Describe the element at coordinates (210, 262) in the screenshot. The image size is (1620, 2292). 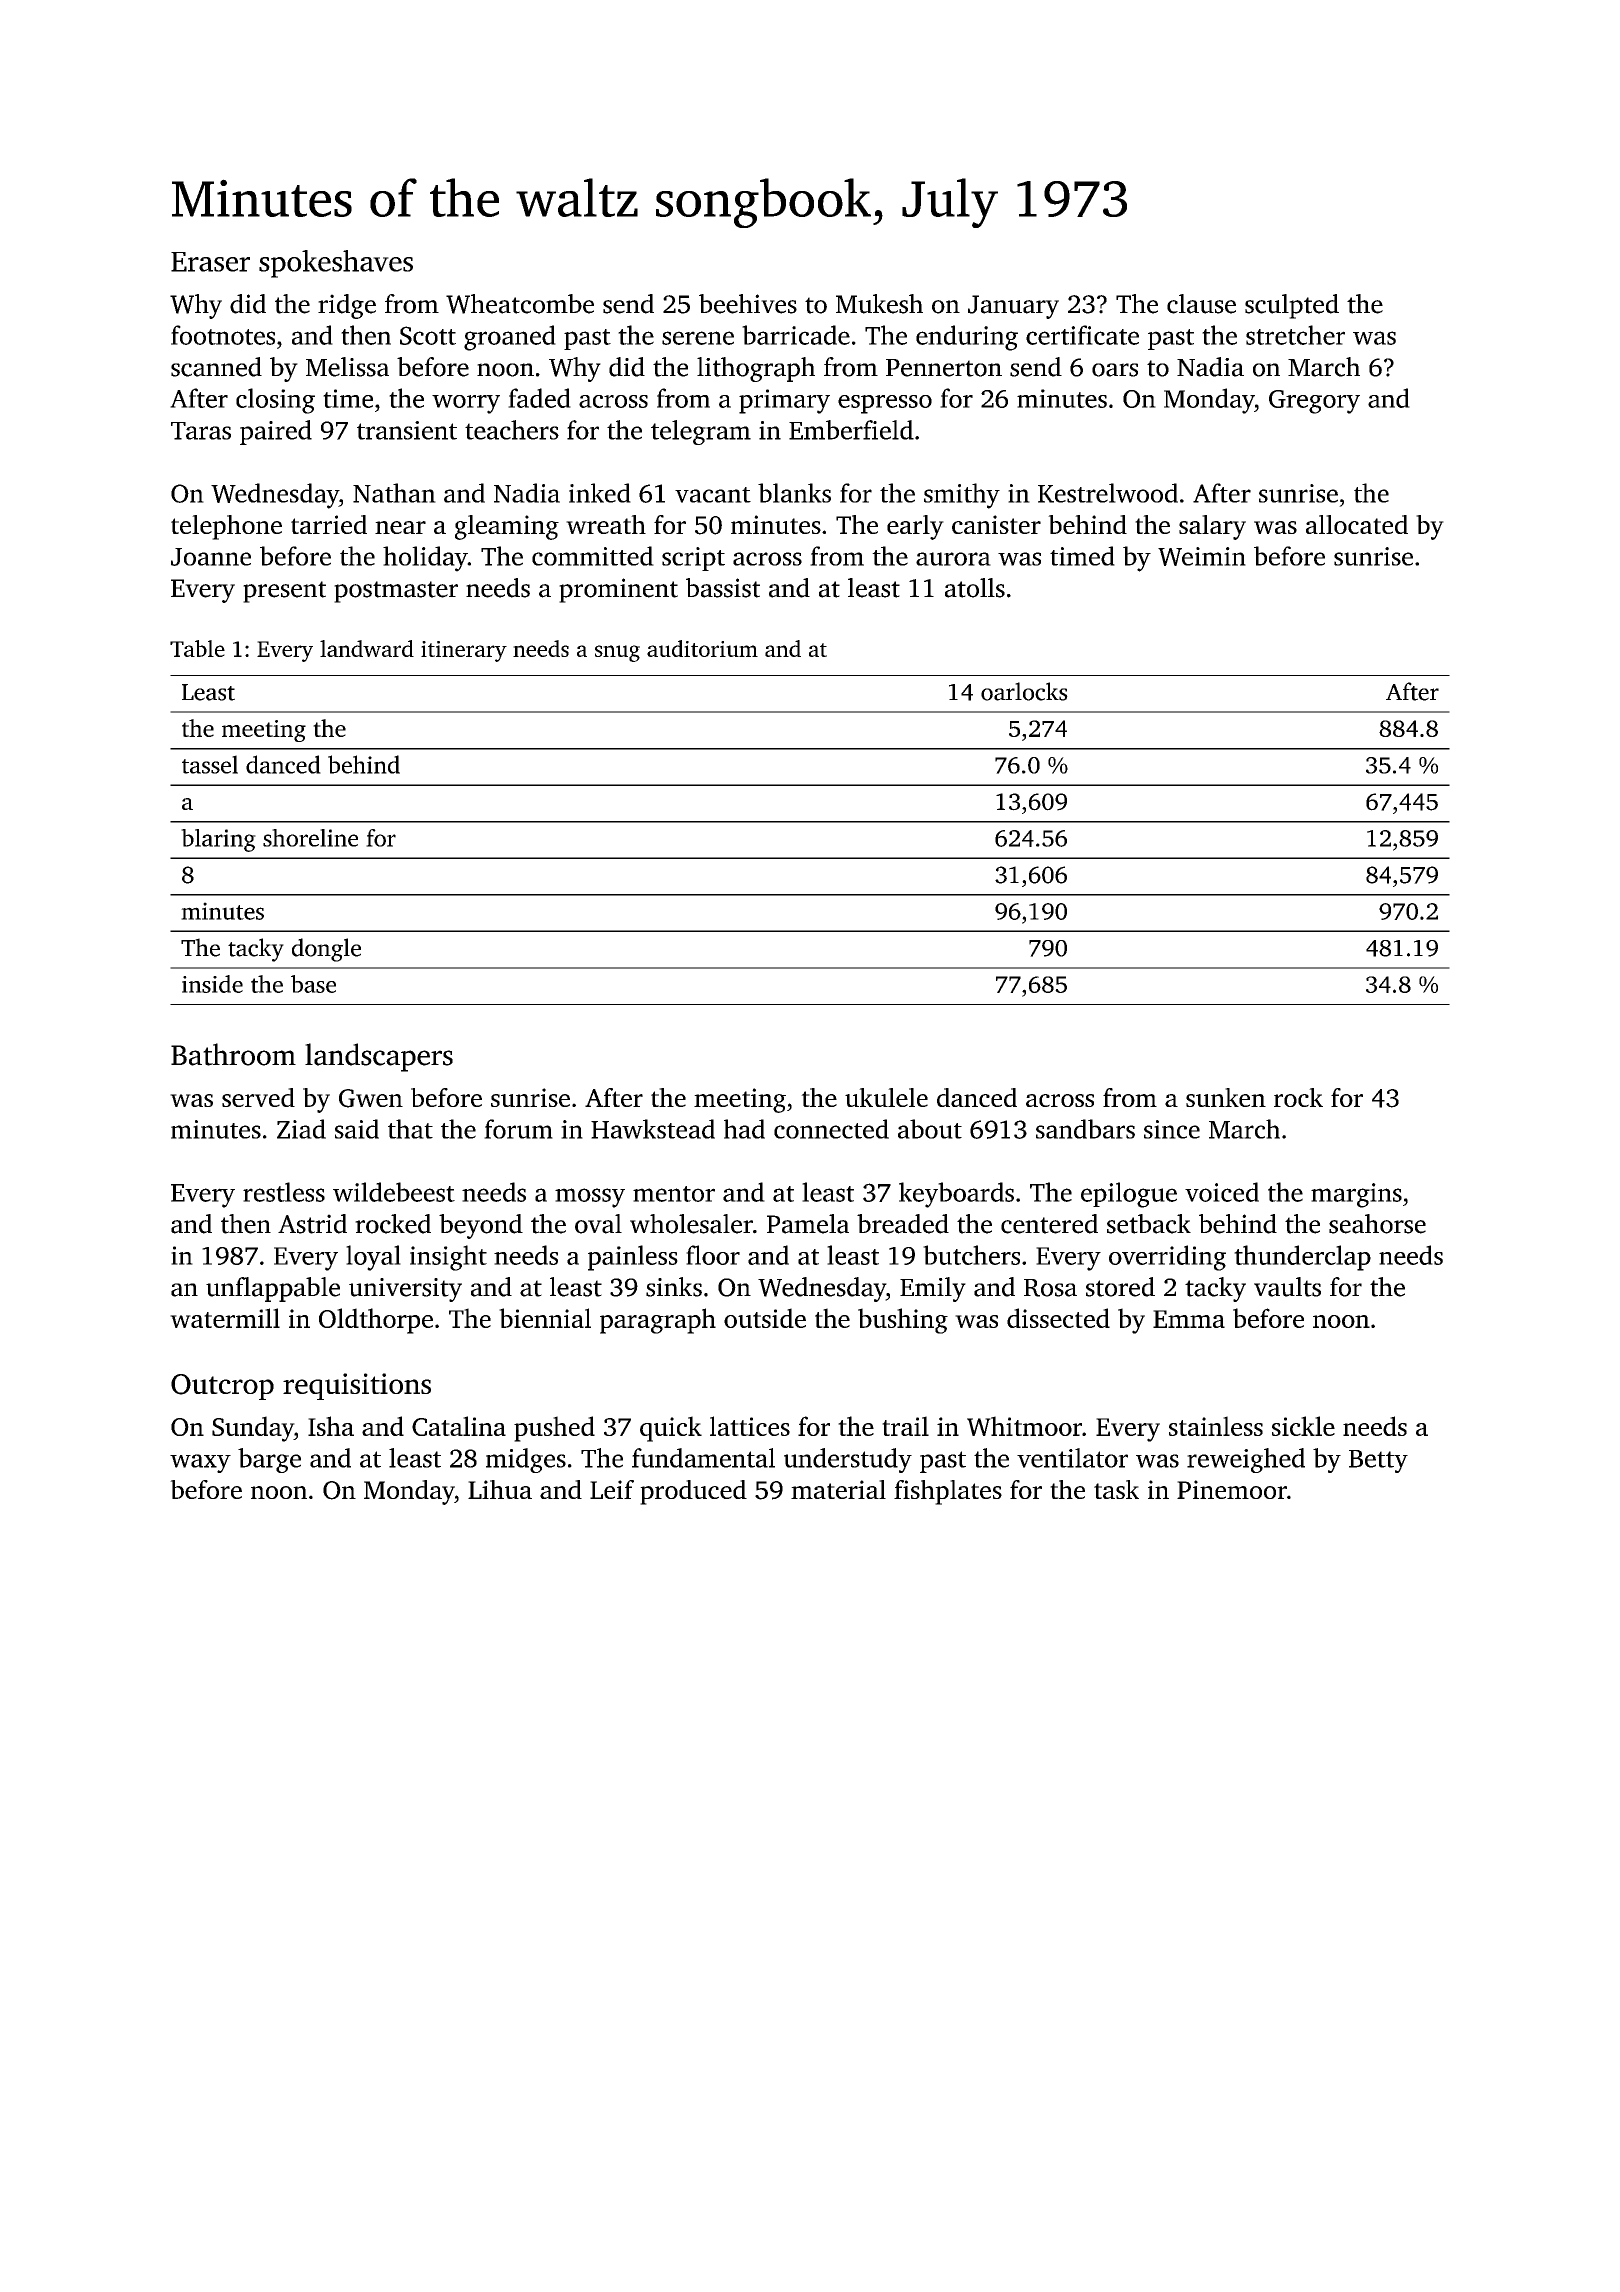
I see `Eraser` at that location.
